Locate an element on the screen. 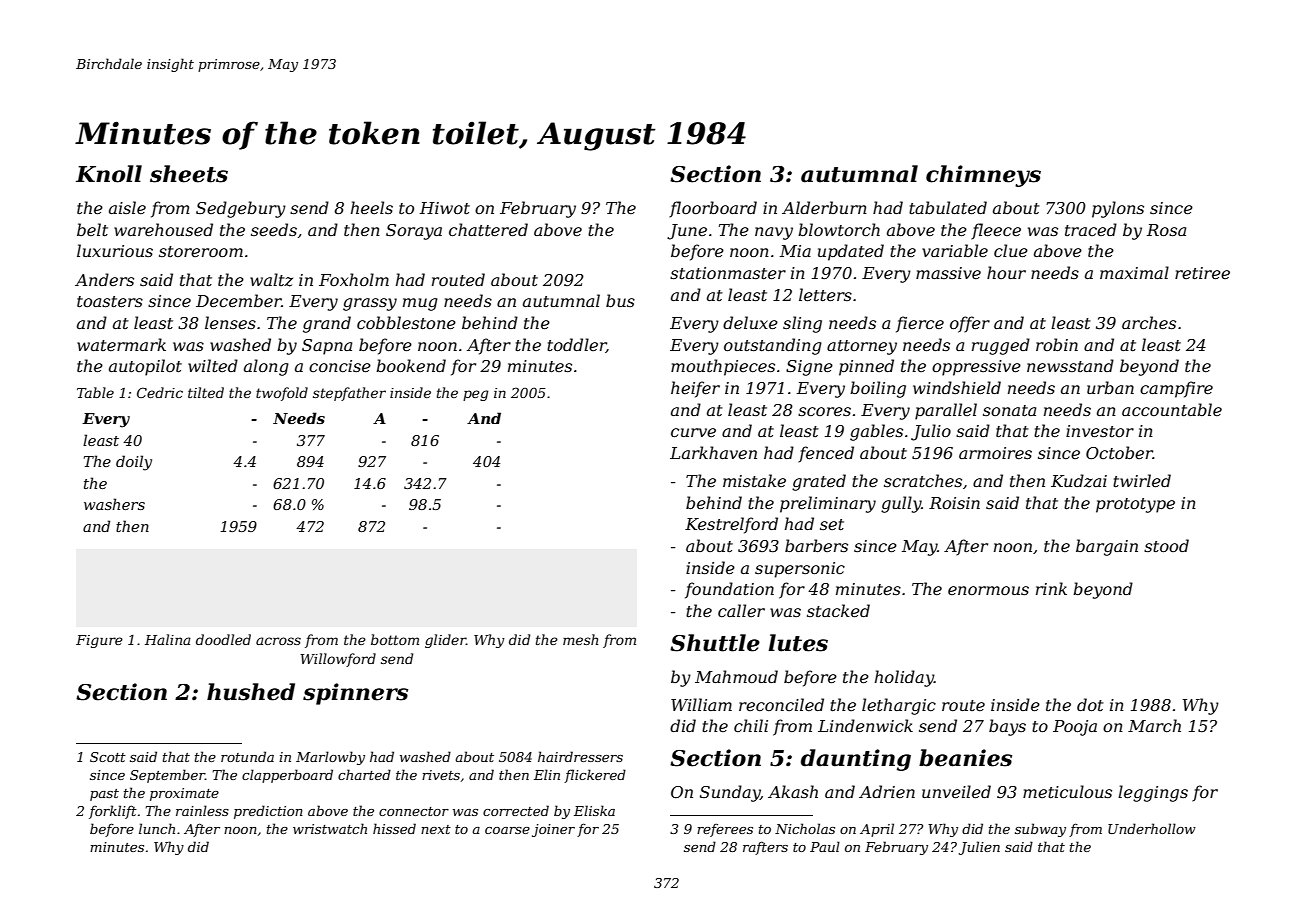 The image size is (1308, 924). Roisin is located at coordinates (954, 503).
